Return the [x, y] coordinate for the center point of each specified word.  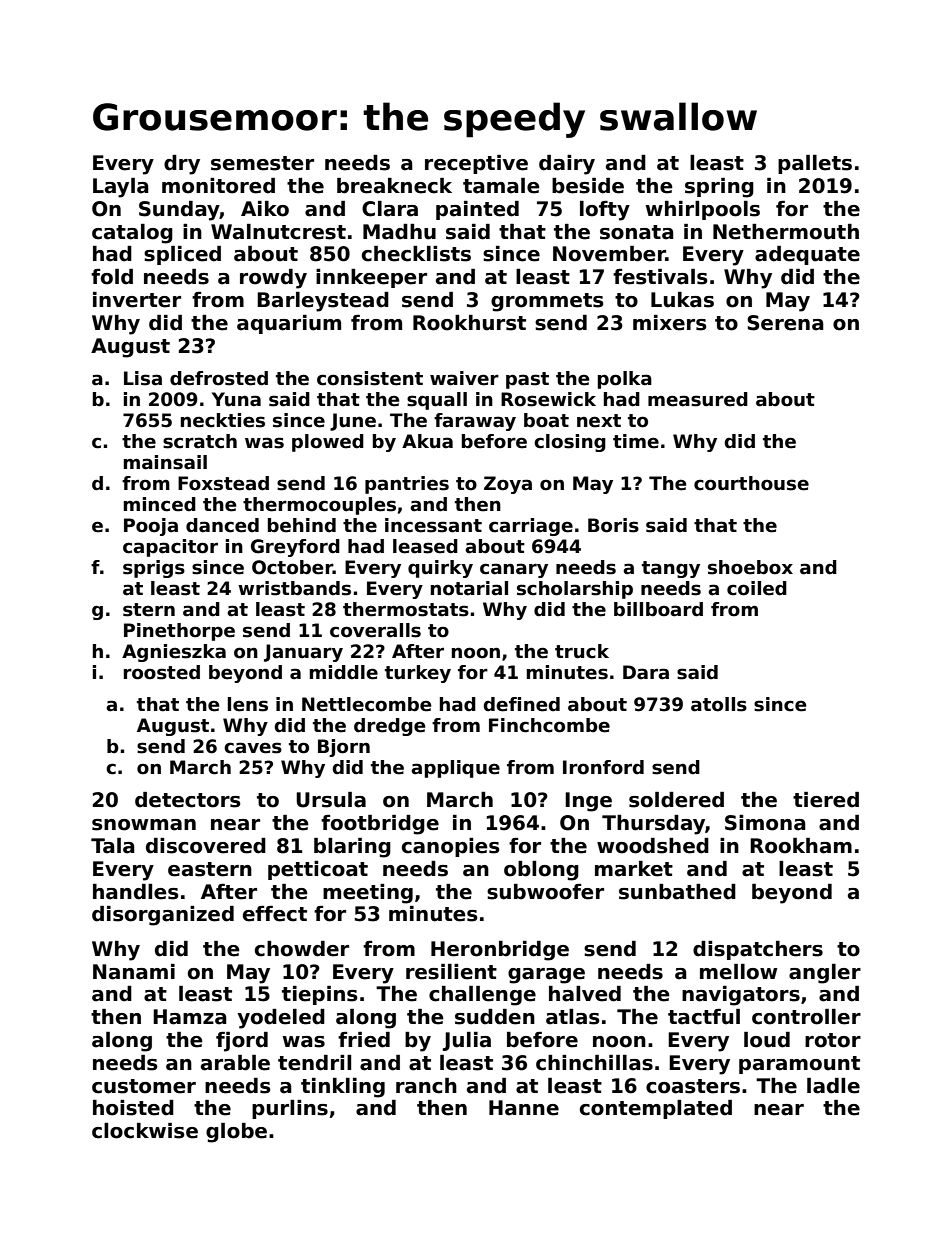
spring [719, 188]
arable [235, 1063]
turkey [418, 674]
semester [262, 163]
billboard [658, 609]
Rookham [801, 846]
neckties [223, 420]
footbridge [380, 825]
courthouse [751, 483]
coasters [693, 1086]
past [527, 380]
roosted [162, 672]
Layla [121, 188]
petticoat [318, 870]
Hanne [524, 1108]
